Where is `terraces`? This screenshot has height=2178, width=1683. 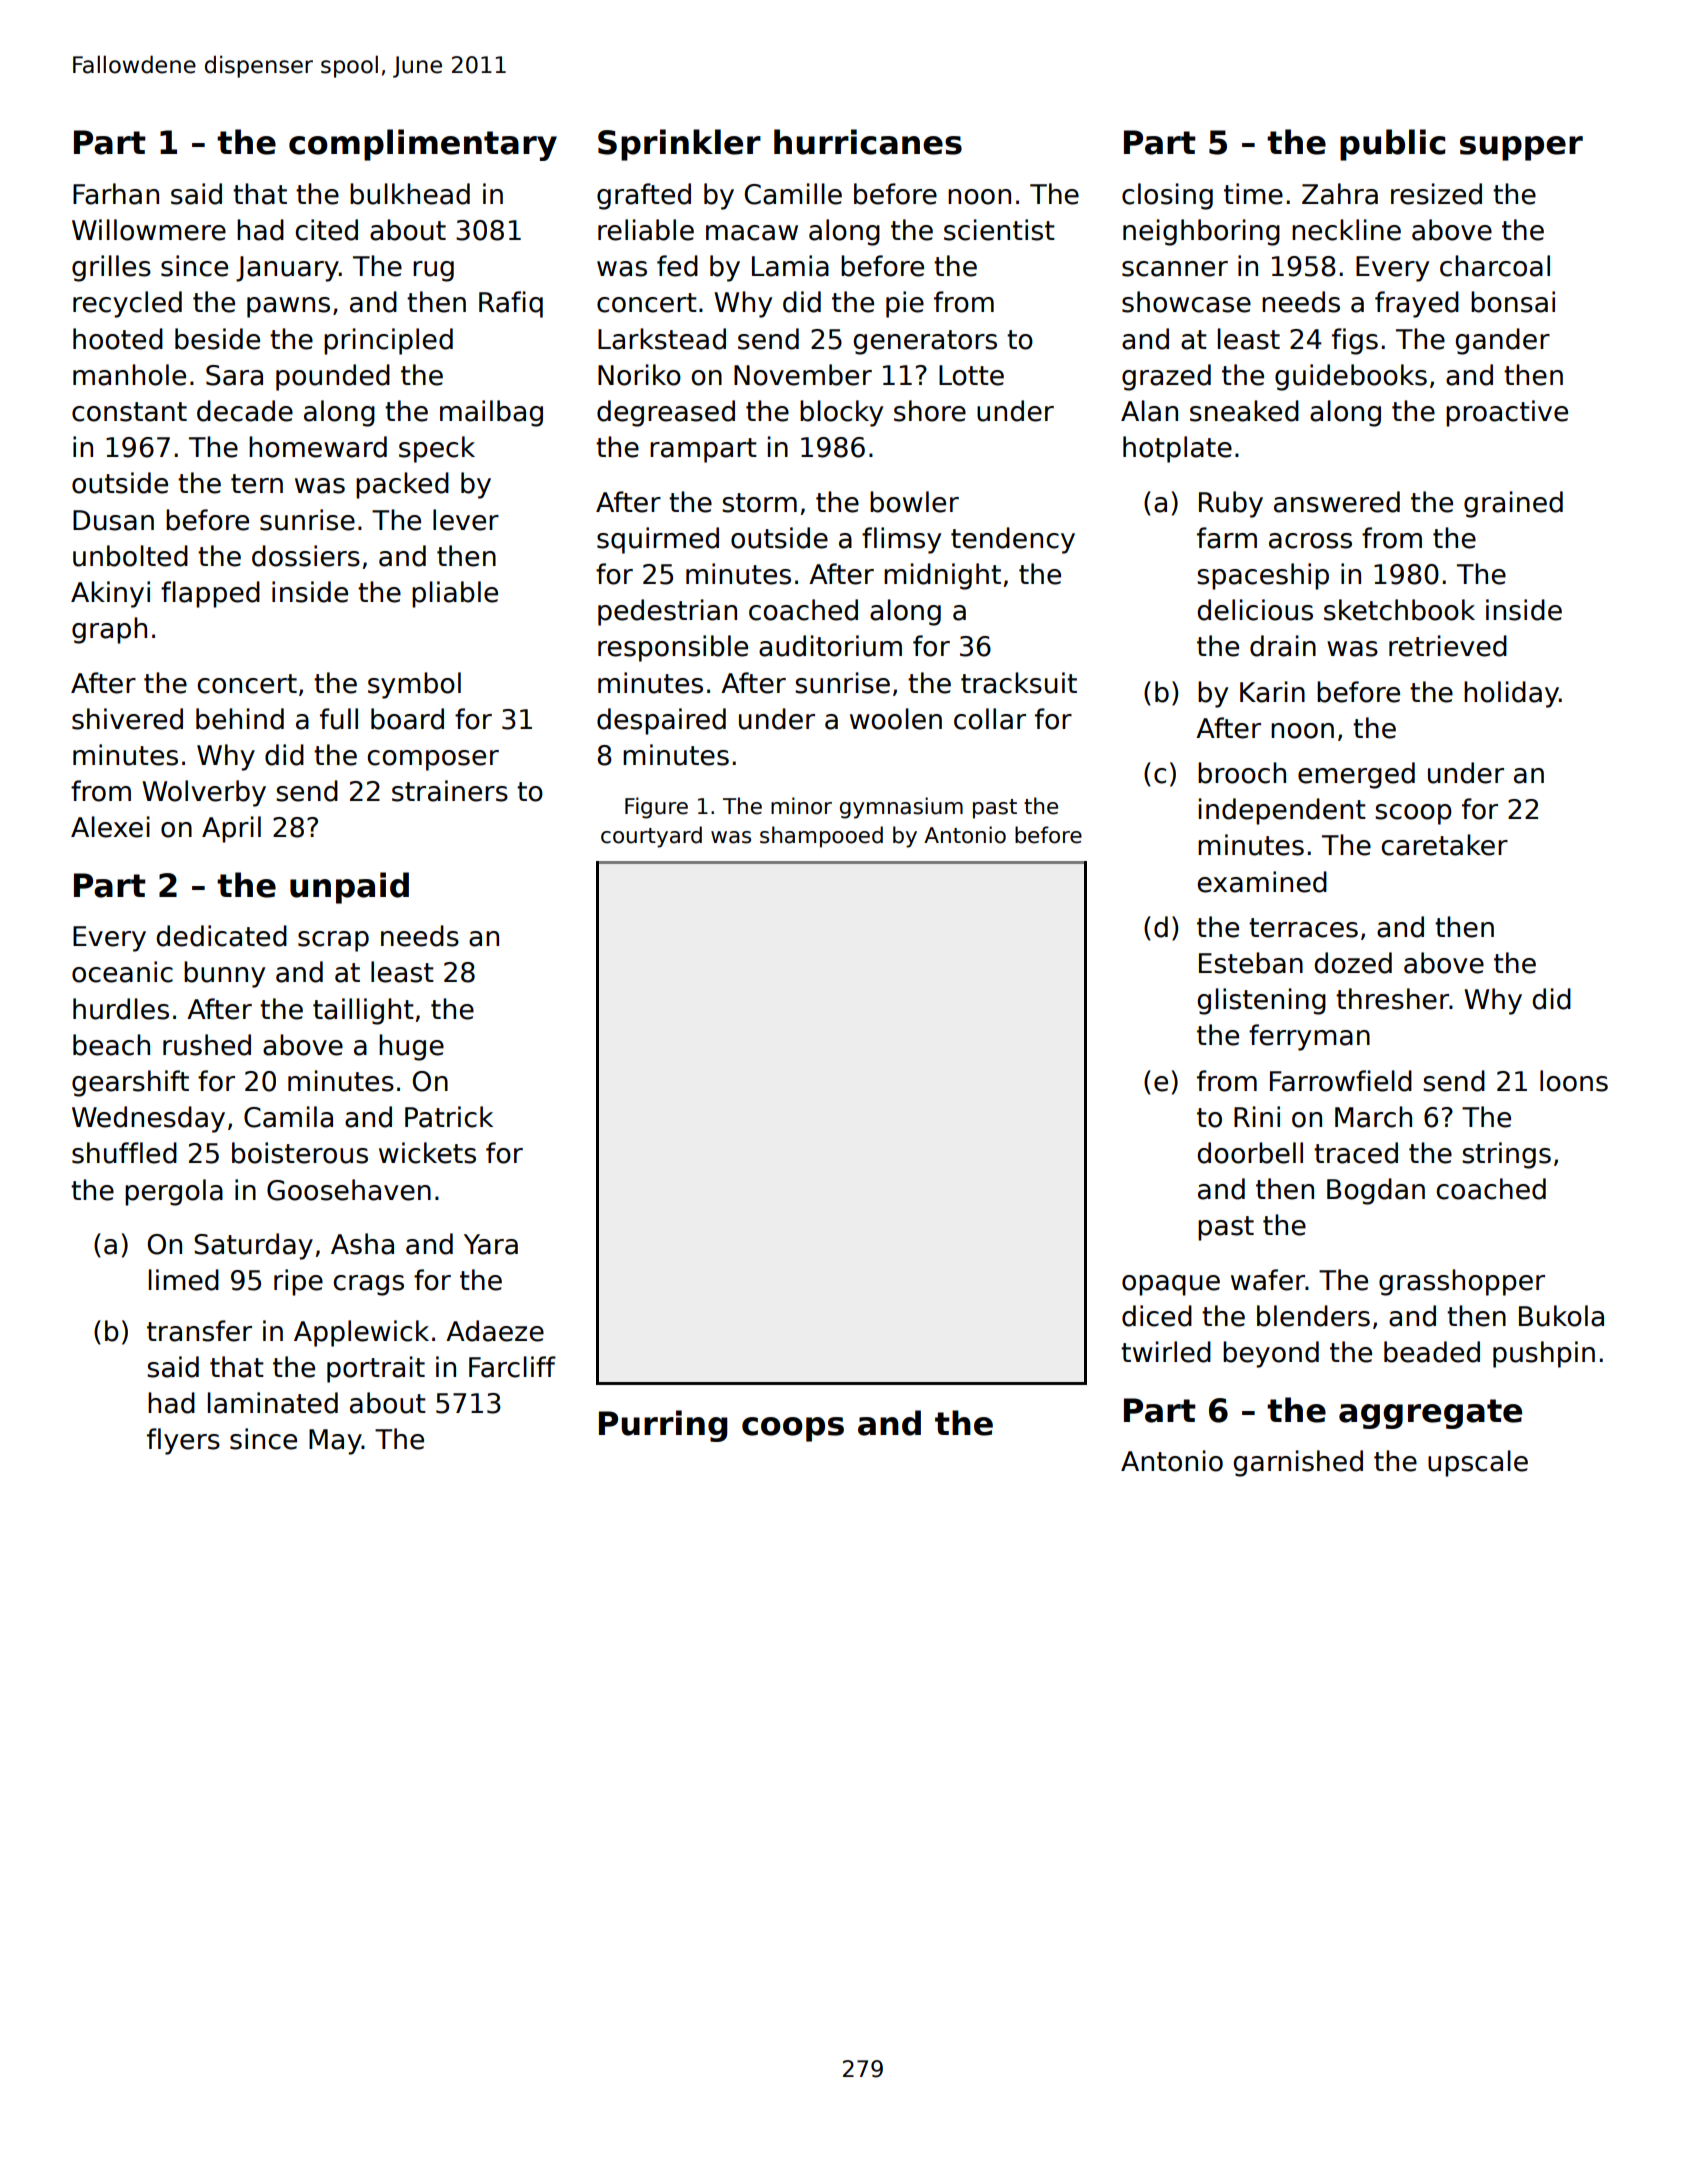 terraces is located at coordinates (1303, 928).
